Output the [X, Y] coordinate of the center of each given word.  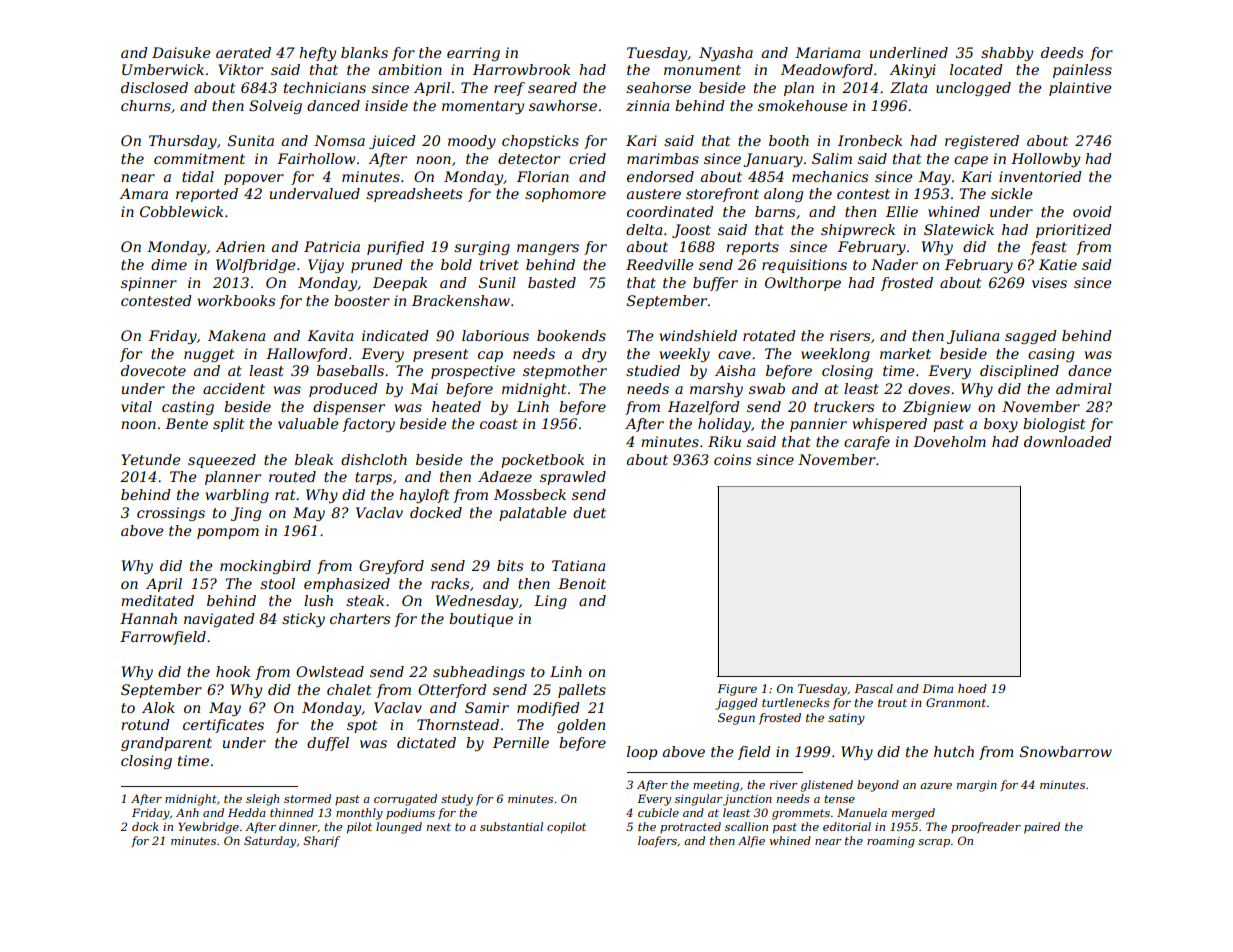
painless [1082, 71]
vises [1049, 282]
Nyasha [726, 54]
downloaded [1068, 441]
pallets [582, 691]
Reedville [660, 264]
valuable [308, 423]
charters [360, 618]
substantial [511, 826]
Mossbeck [530, 494]
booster [362, 300]
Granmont [956, 702]
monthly [359, 814]
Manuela [862, 812]
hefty [317, 54]
